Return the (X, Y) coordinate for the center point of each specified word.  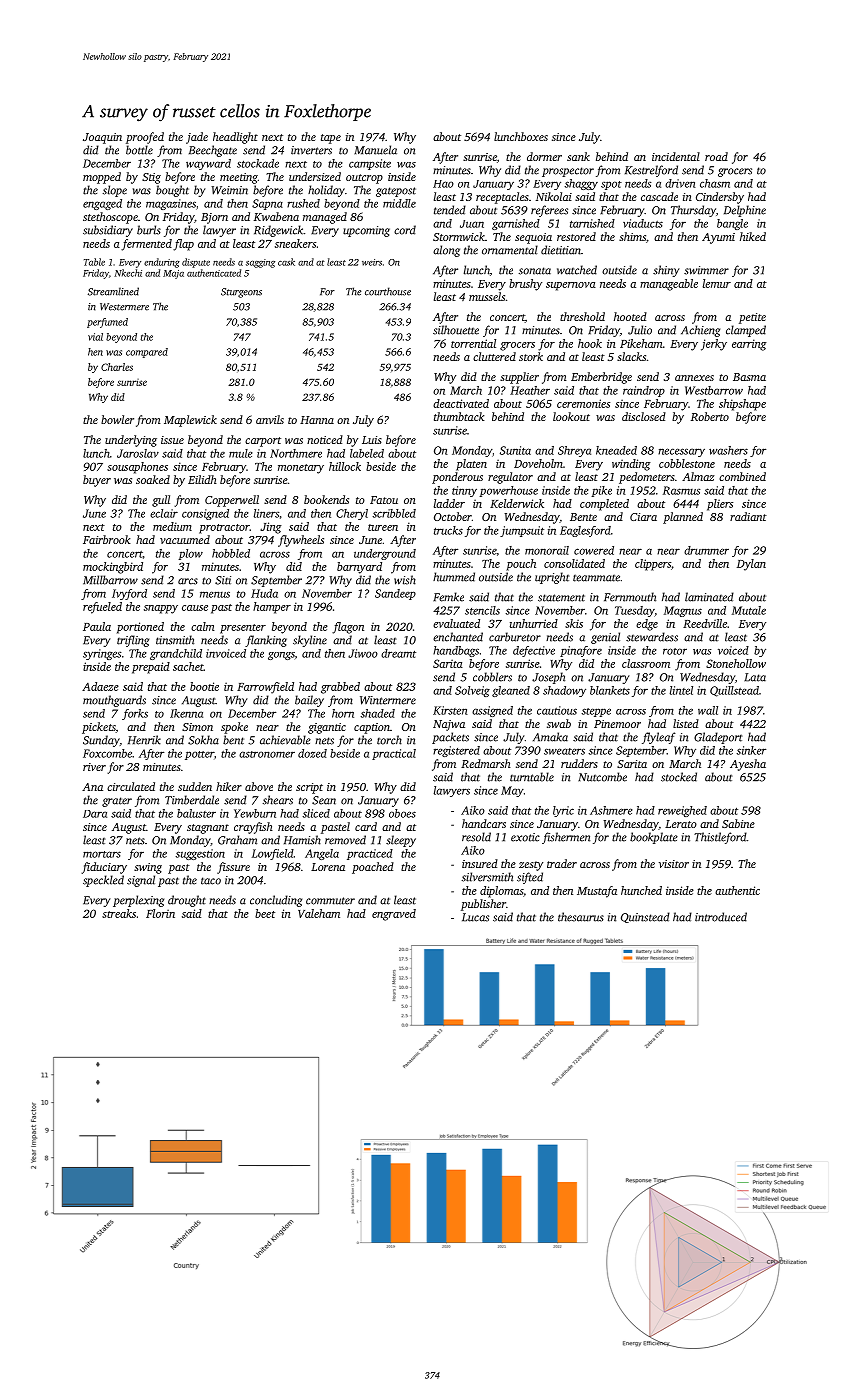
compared (147, 353)
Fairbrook (107, 539)
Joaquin (102, 138)
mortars (102, 854)
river (94, 767)
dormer (544, 156)
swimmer (706, 270)
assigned (492, 711)
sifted (530, 878)
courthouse (388, 291)
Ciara (643, 517)
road (716, 156)
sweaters (564, 751)
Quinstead (645, 917)
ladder (449, 503)
